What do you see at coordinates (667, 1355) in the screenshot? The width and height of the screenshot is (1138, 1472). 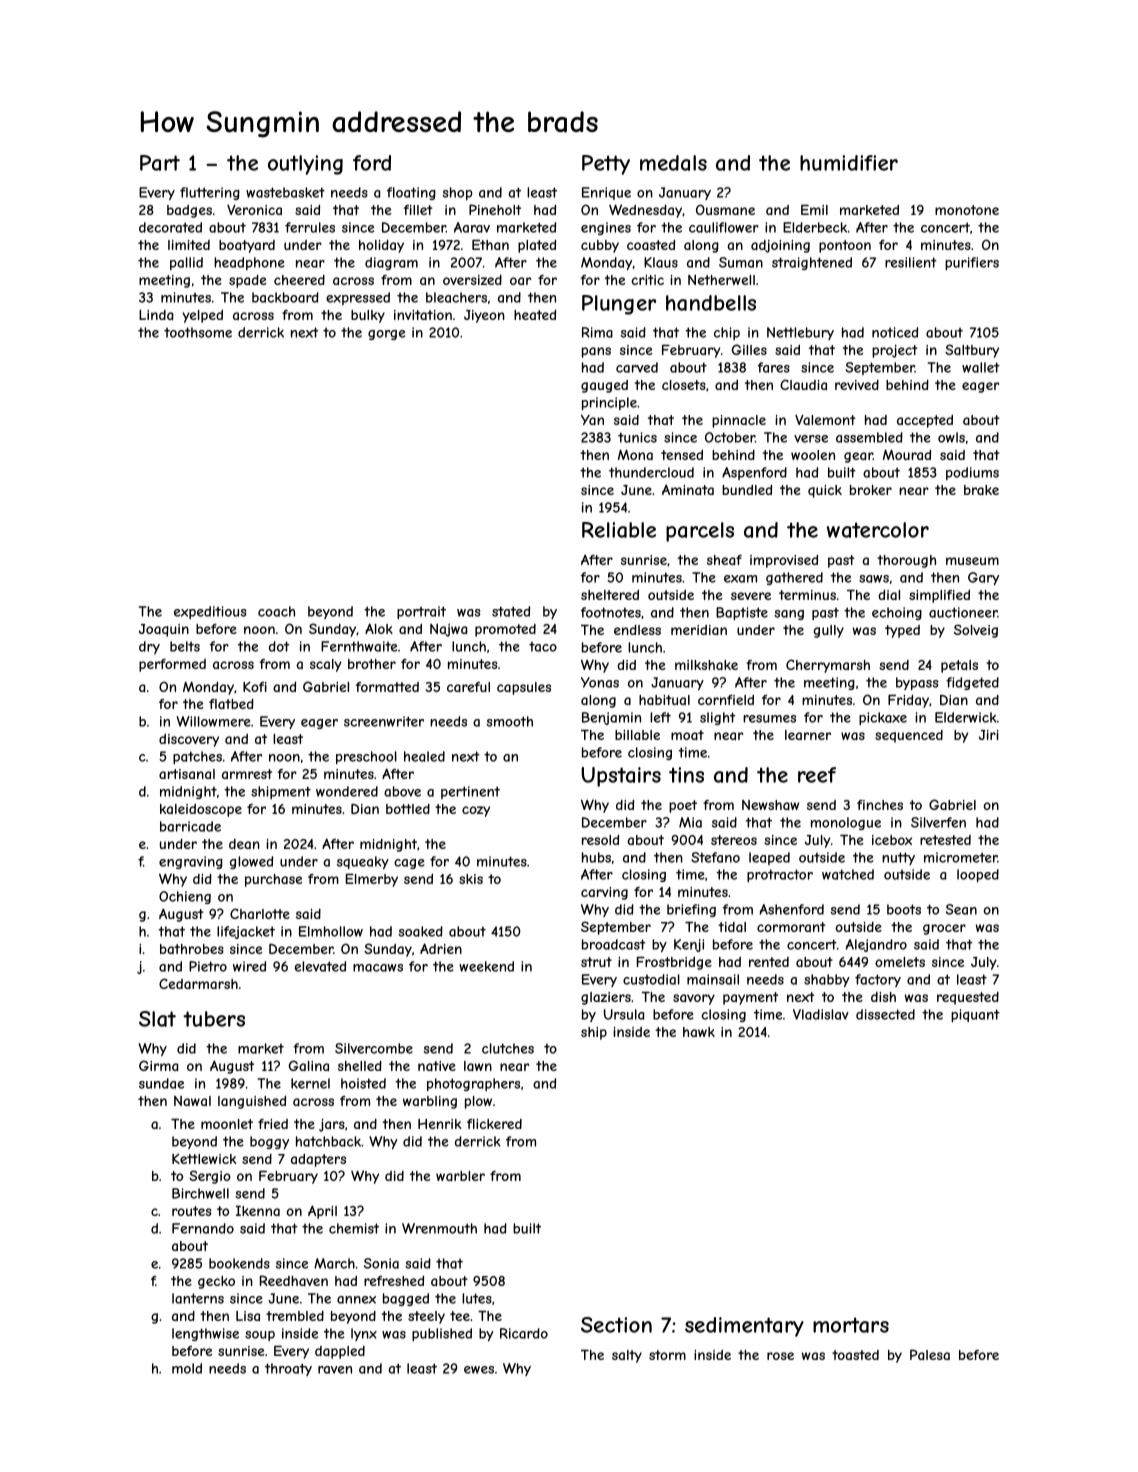 I see `storm` at bounding box center [667, 1355].
